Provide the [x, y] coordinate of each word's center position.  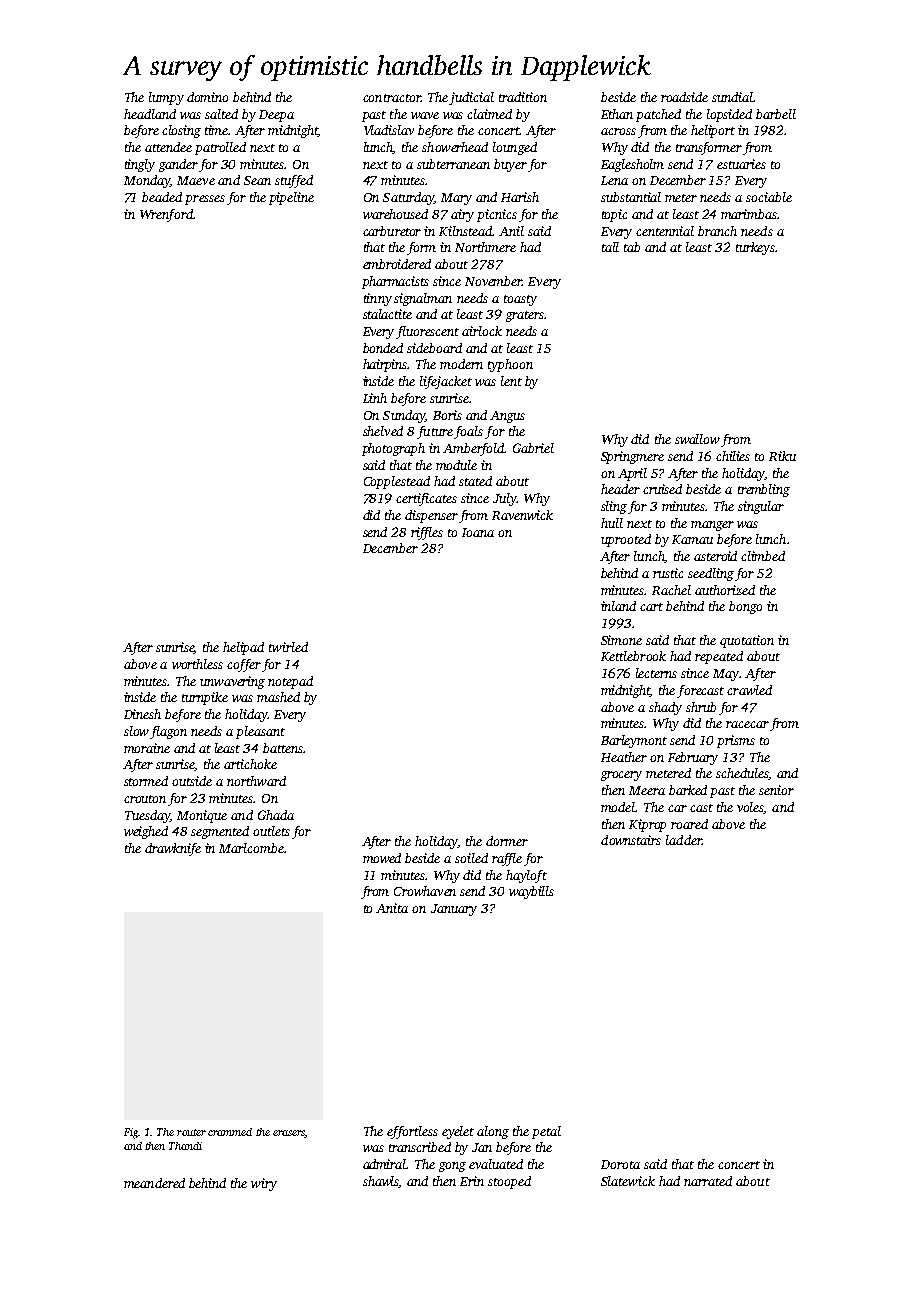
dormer [507, 841]
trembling [764, 490]
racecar [747, 724]
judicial [471, 98]
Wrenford [166, 215]
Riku [782, 456]
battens [283, 748]
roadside [684, 97]
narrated [708, 1181]
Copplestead [397, 482]
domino [207, 97]
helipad [243, 648]
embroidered [397, 264]
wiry [264, 1184]
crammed [230, 1132]
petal [546, 1132]
